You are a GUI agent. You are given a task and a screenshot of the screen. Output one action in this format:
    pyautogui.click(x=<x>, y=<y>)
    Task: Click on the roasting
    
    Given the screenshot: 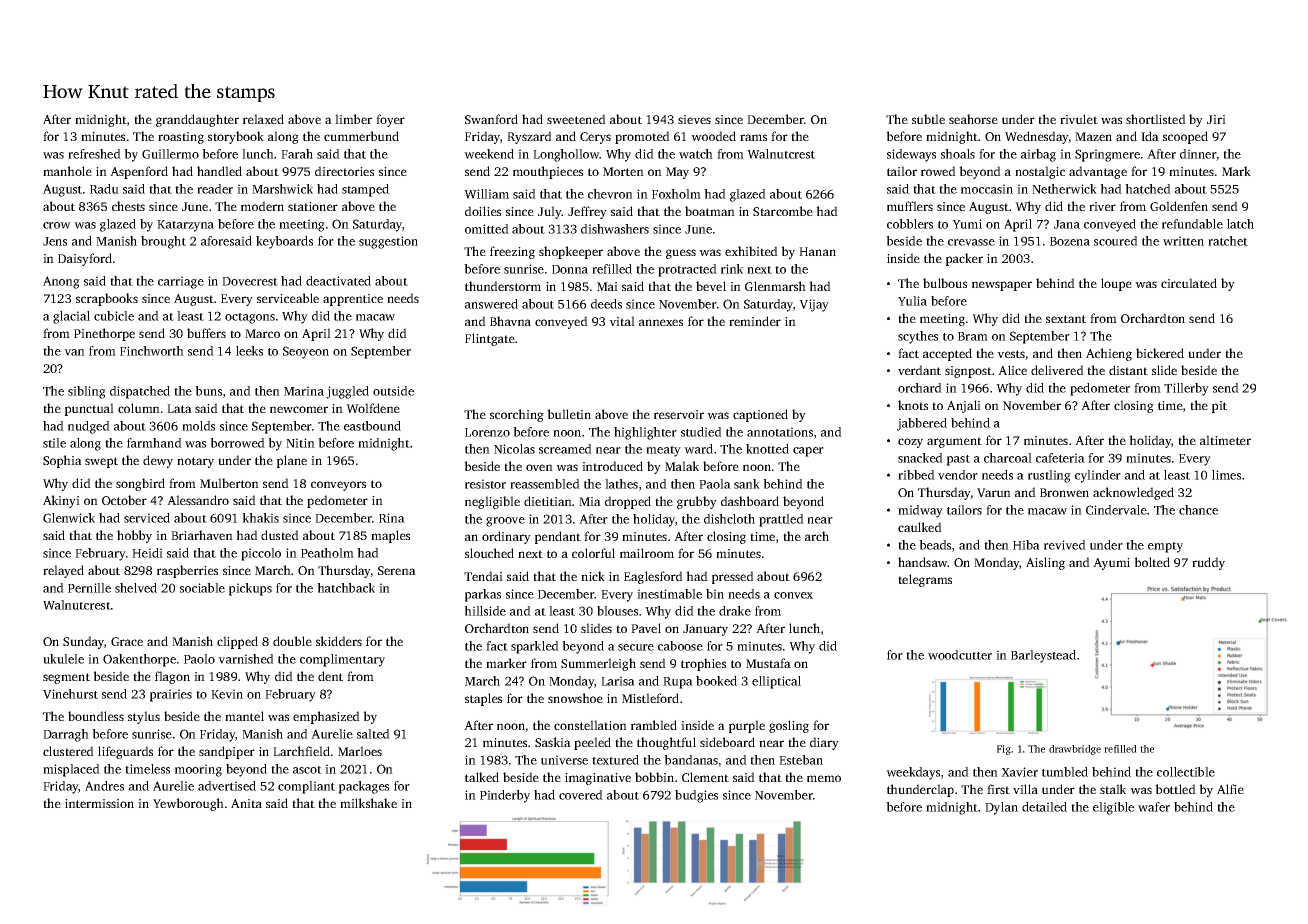 What is the action you would take?
    pyautogui.click(x=181, y=138)
